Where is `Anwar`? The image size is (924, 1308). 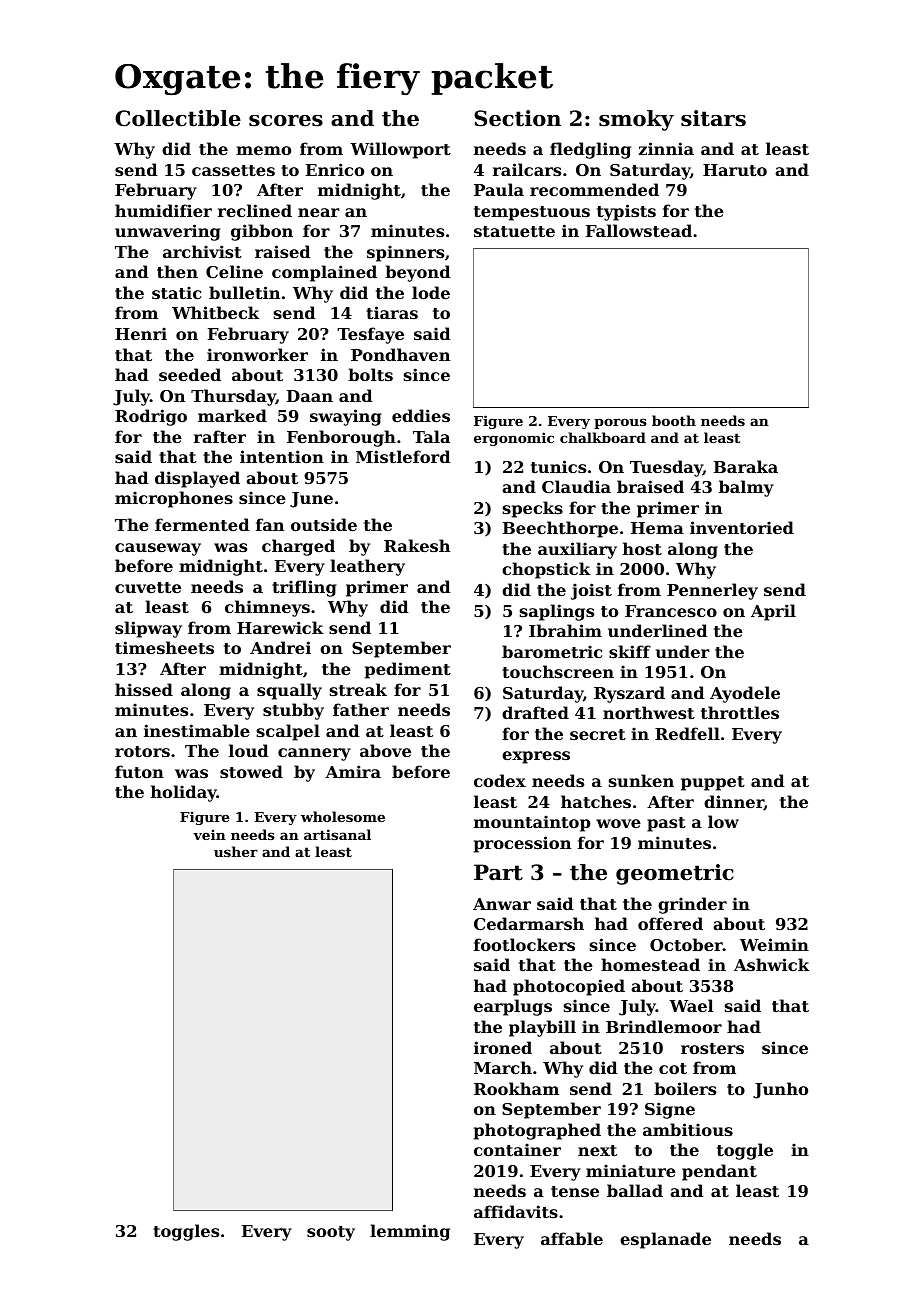
Anwar is located at coordinates (502, 904).
